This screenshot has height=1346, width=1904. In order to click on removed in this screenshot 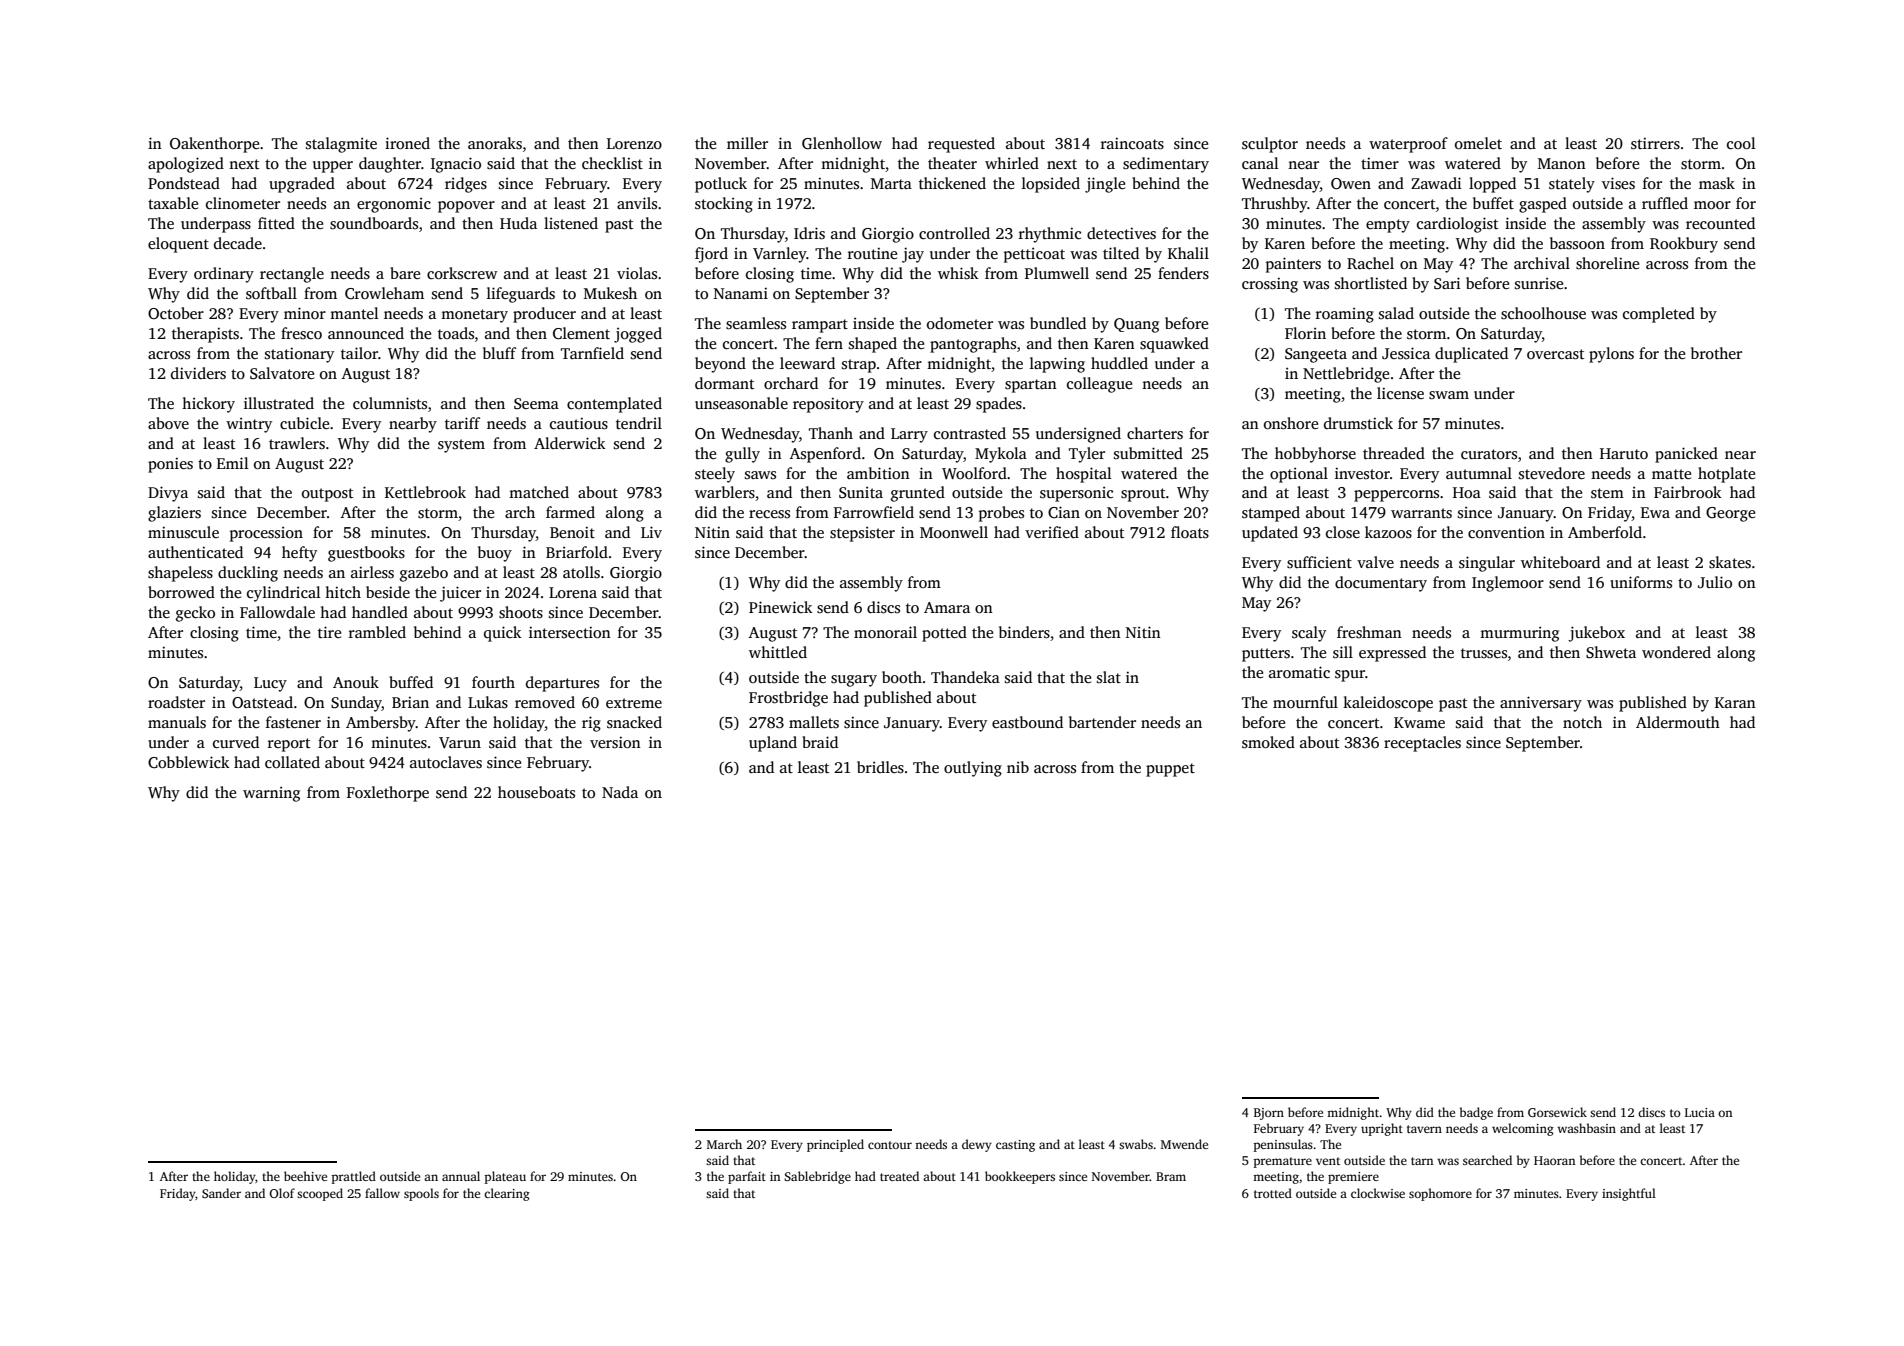, I will do `click(545, 702)`.
